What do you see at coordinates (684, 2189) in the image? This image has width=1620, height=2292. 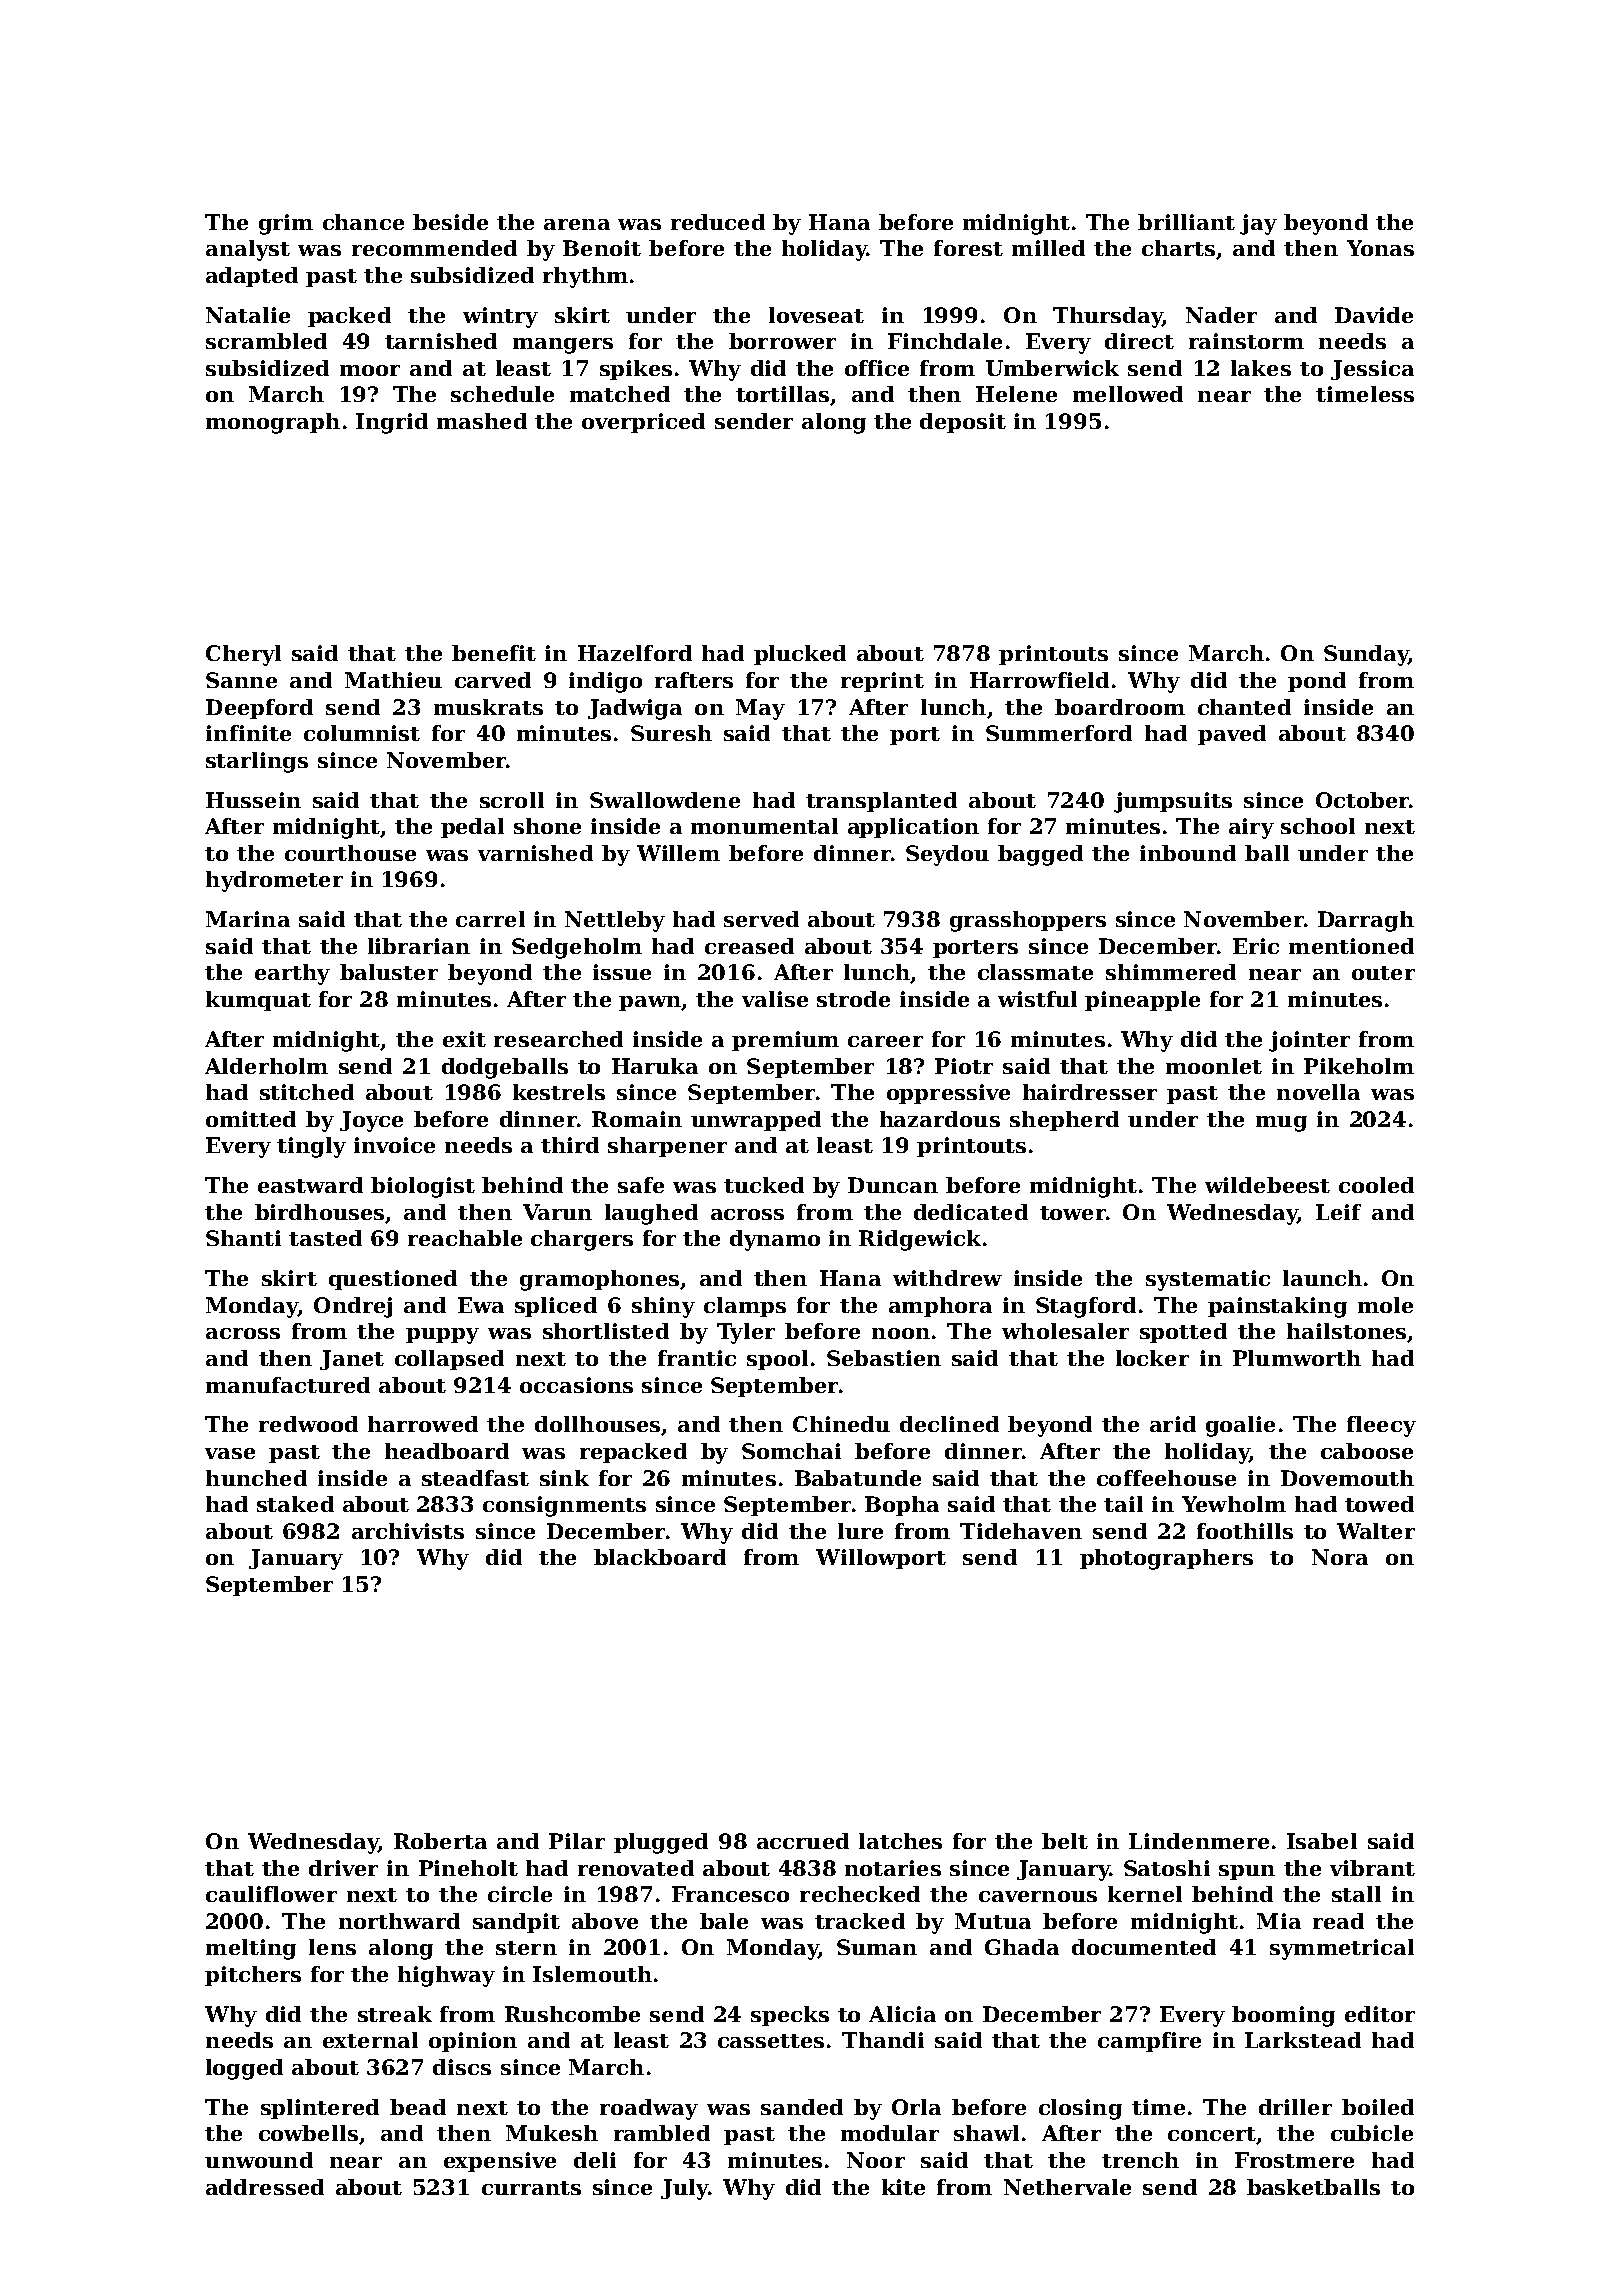 I see `July` at bounding box center [684, 2189].
